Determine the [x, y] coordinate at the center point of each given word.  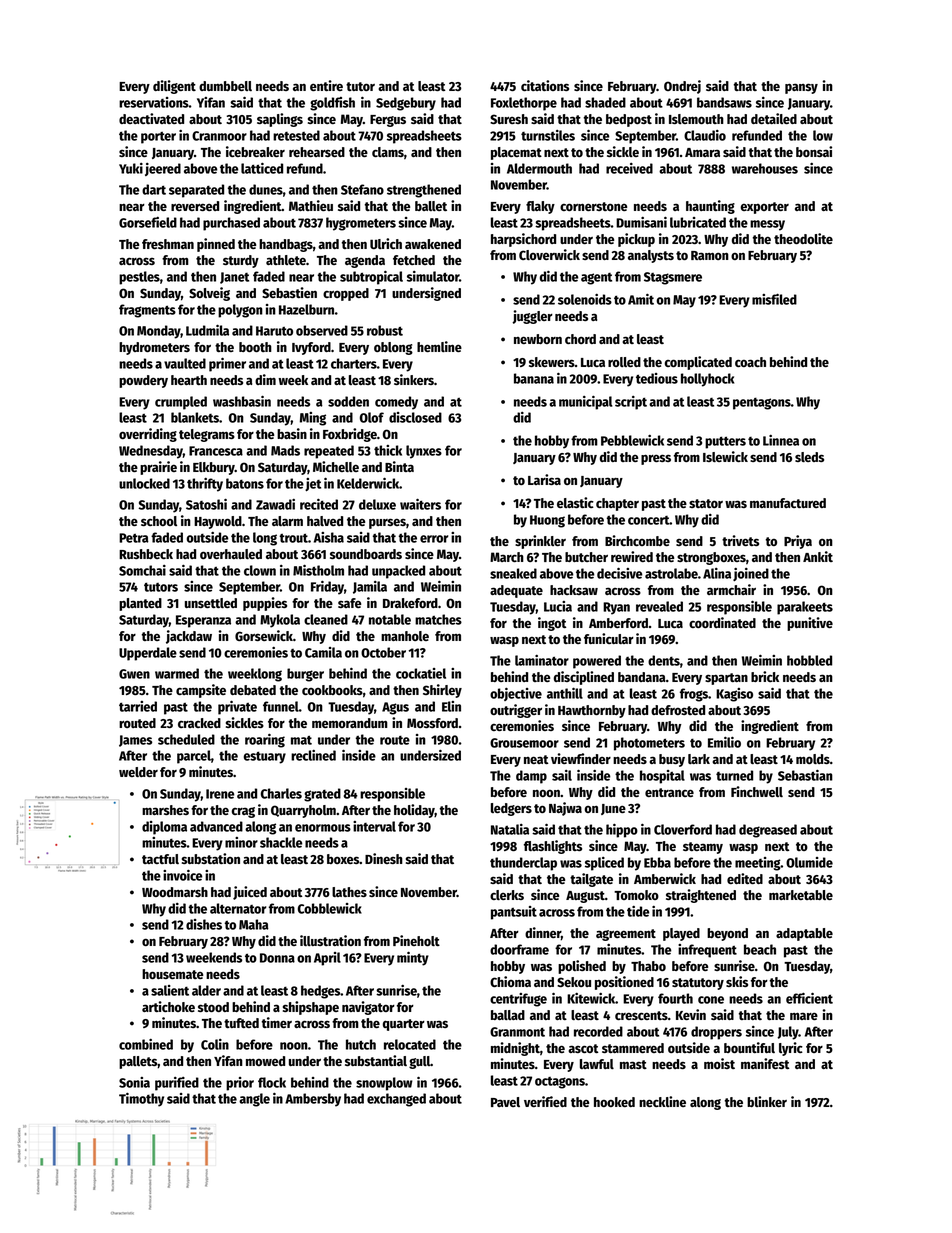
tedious [657, 378]
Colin [215, 1044]
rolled [624, 362]
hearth [189, 380]
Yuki [131, 168]
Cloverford [683, 829]
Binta [399, 466]
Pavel [505, 1102]
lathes [349, 892]
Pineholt [416, 940]
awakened [433, 244]
